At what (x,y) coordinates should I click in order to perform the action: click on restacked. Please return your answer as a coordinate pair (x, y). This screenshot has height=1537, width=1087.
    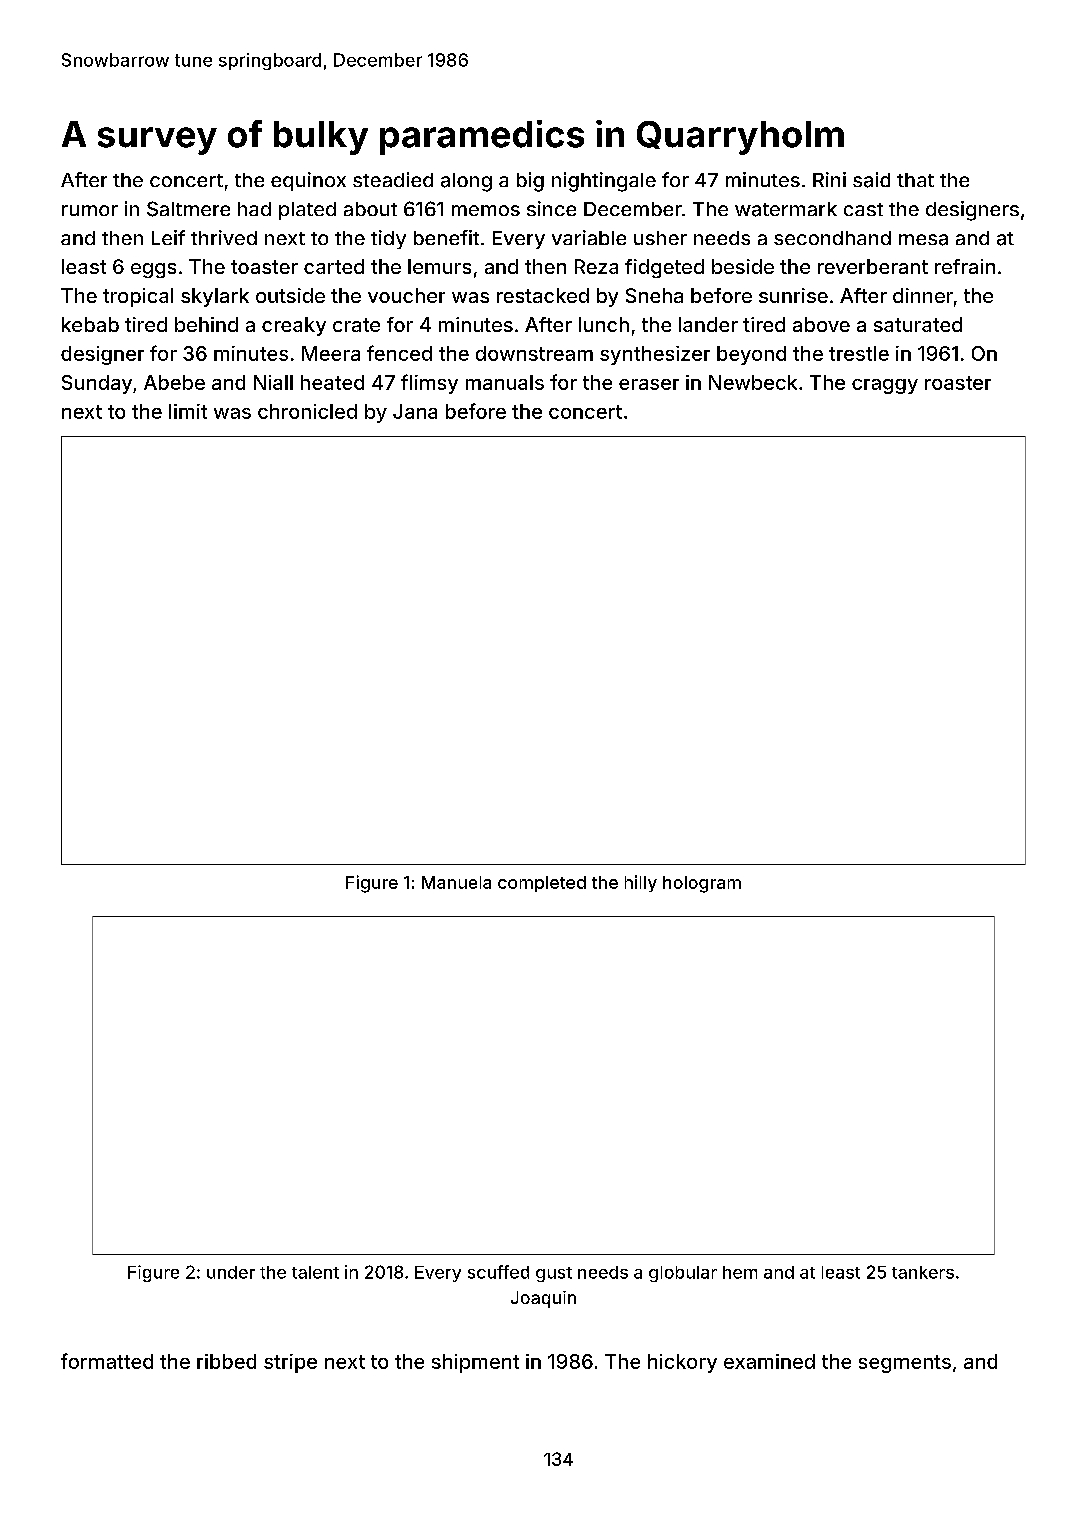
    Looking at the image, I should click on (543, 295).
